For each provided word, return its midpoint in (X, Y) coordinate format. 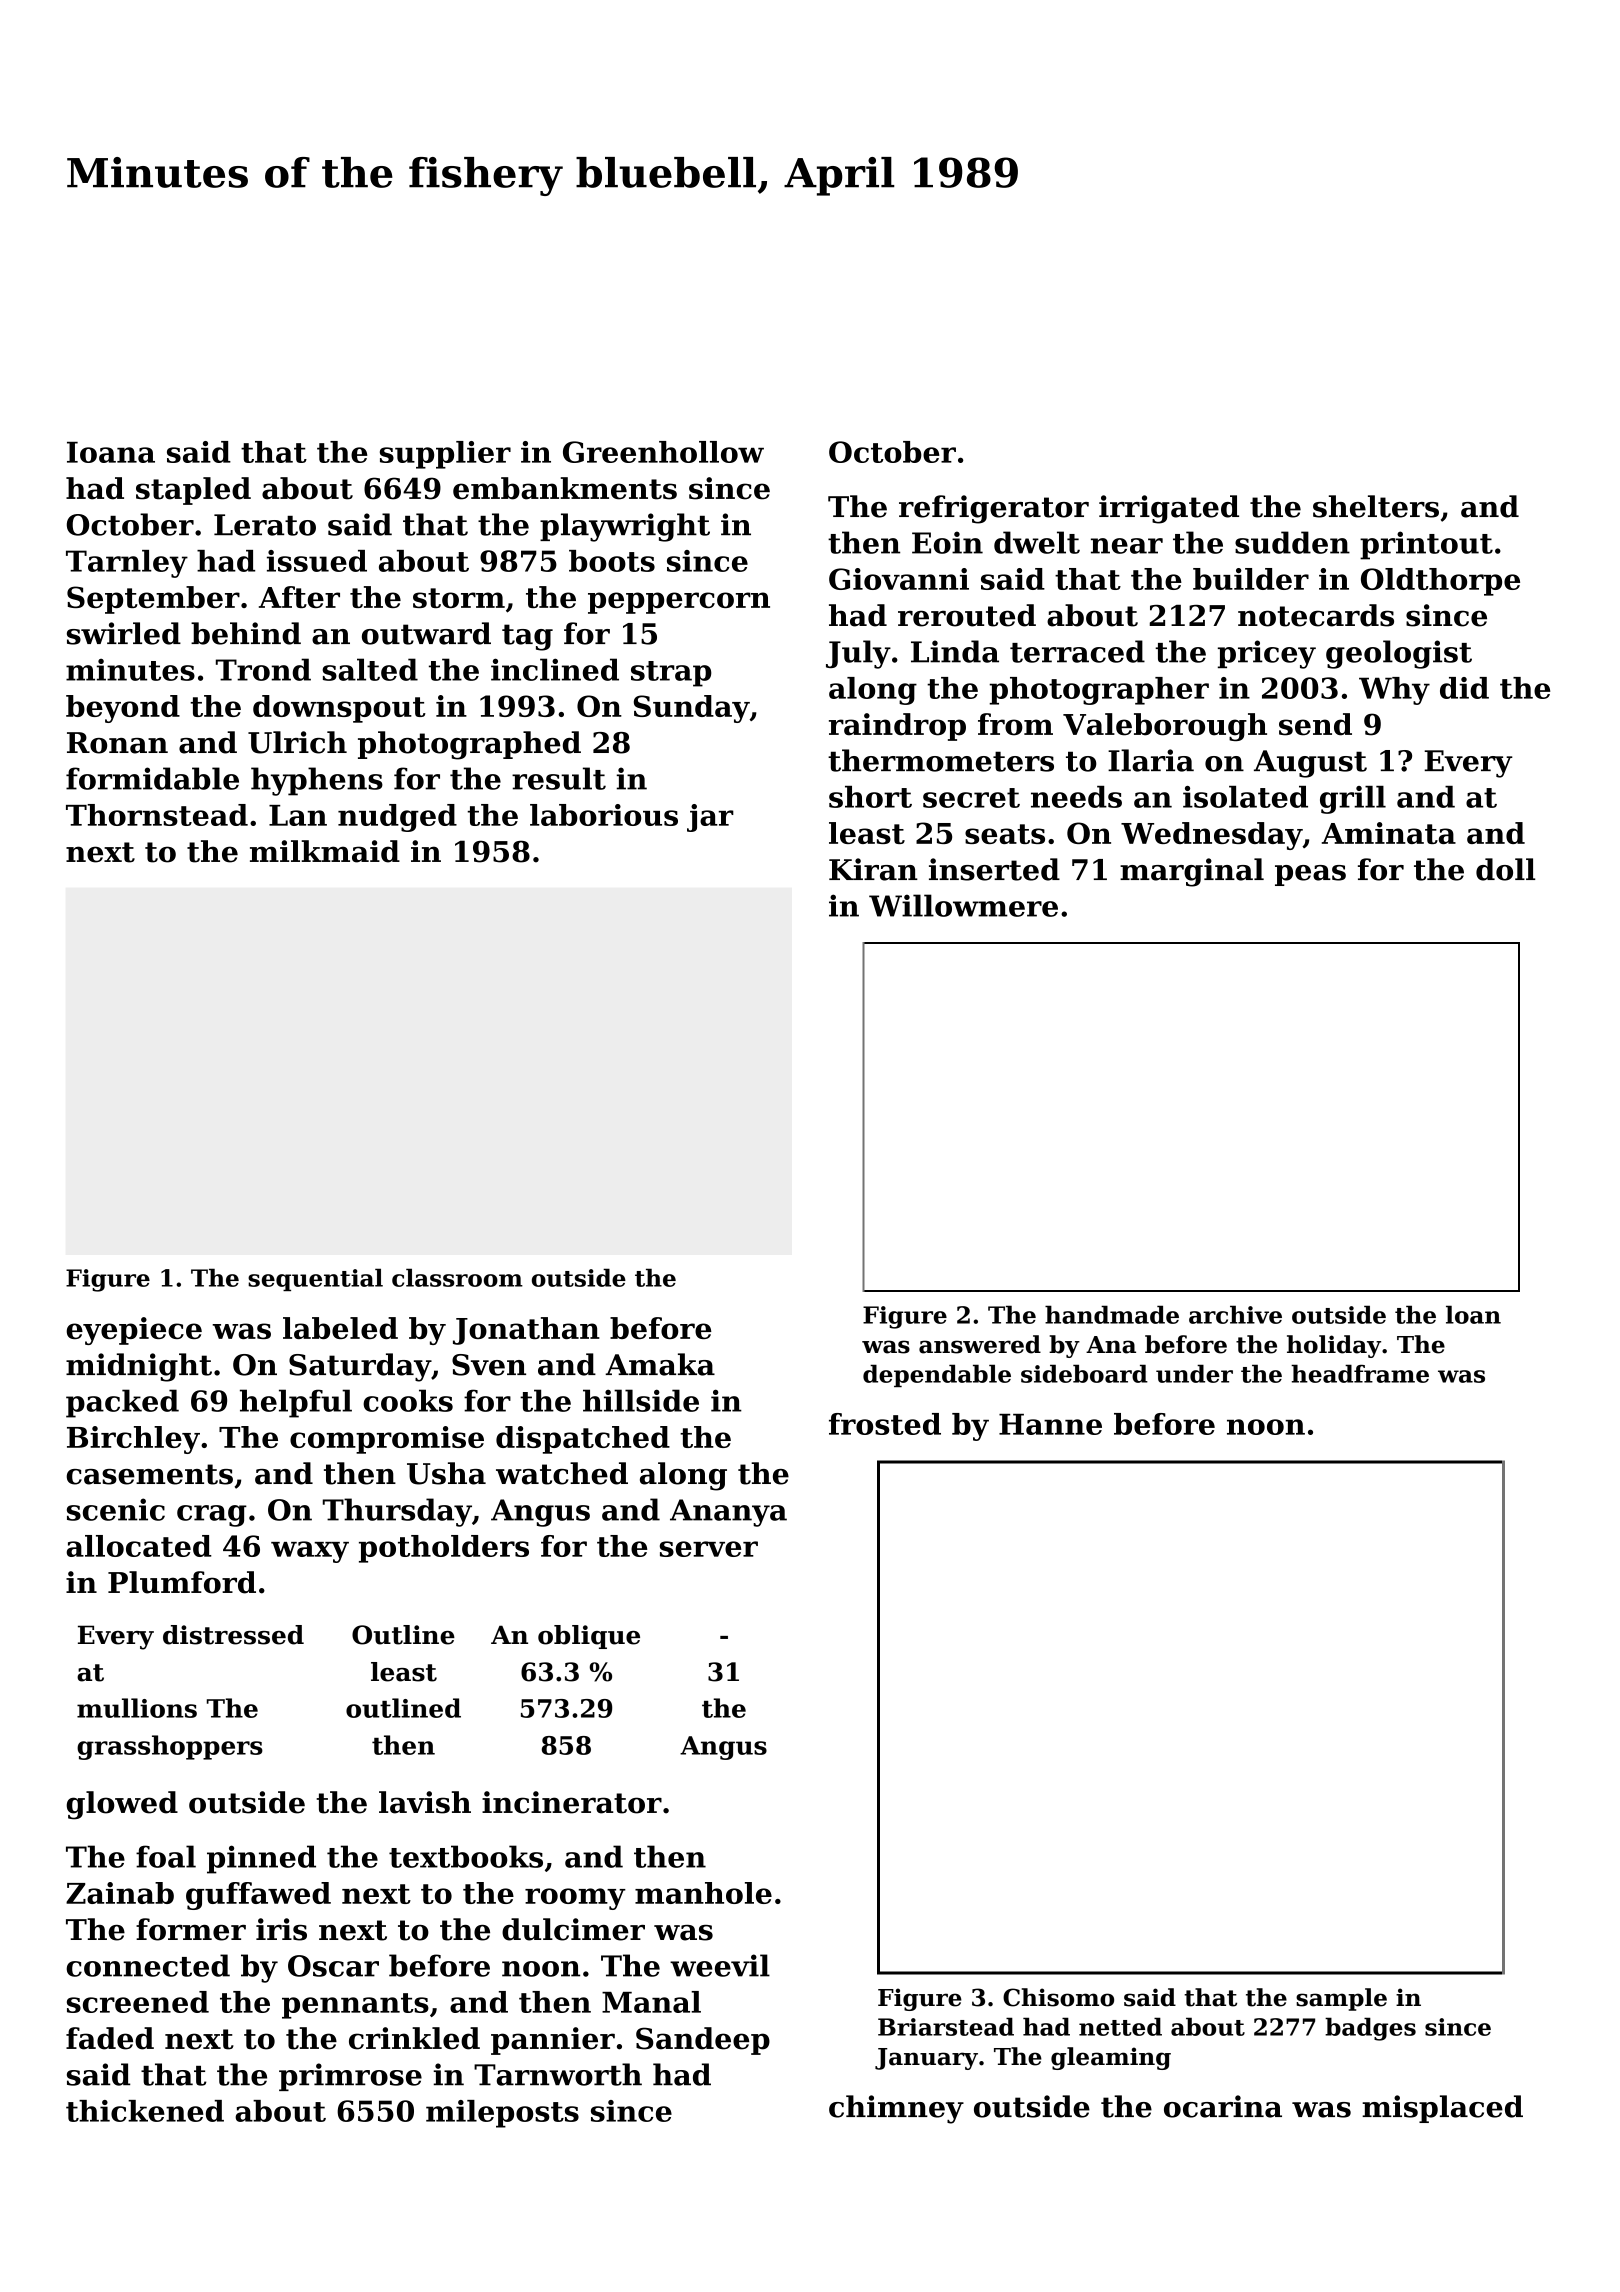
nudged (397, 818)
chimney (896, 2109)
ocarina (1223, 2106)
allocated (139, 1546)
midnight (139, 1367)
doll (1505, 869)
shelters (1376, 506)
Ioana (111, 452)
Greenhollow (663, 452)
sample (1341, 1999)
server (709, 1549)
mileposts (502, 2114)
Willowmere (963, 905)
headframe (1360, 1373)
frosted (885, 1424)
